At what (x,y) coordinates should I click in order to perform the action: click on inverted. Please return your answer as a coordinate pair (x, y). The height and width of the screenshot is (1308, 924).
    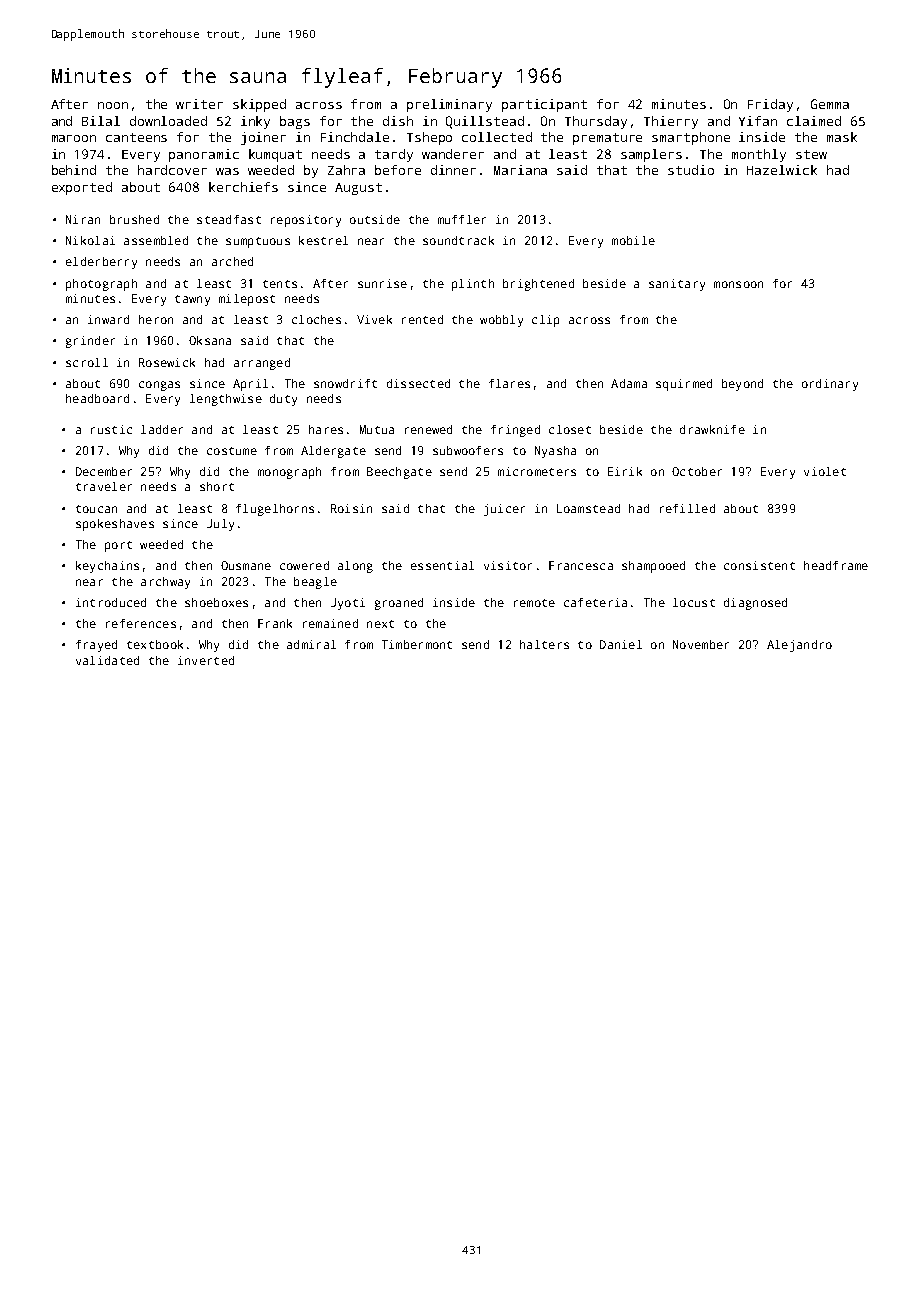
    Looking at the image, I should click on (206, 660).
